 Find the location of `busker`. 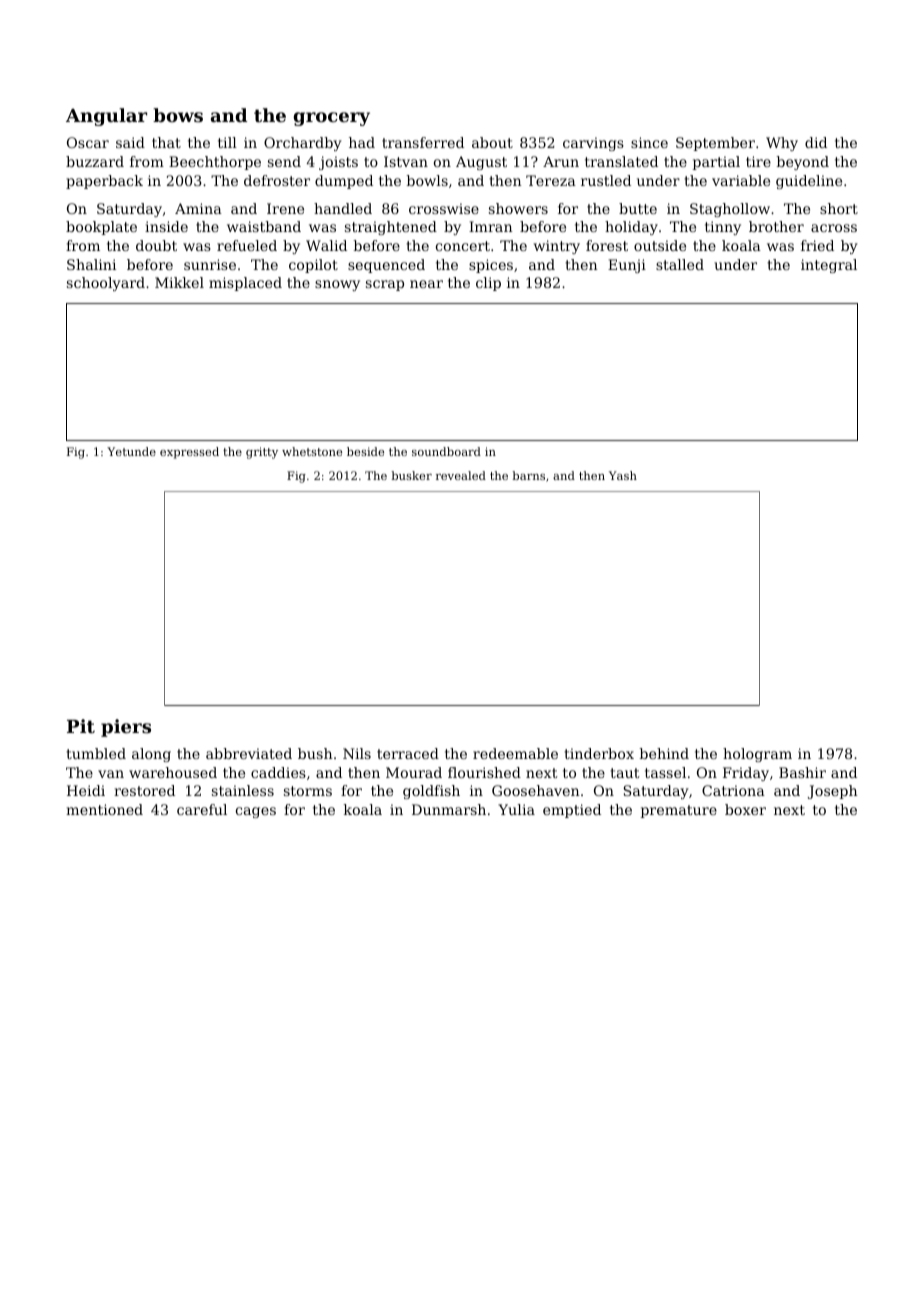

busker is located at coordinates (411, 475).
